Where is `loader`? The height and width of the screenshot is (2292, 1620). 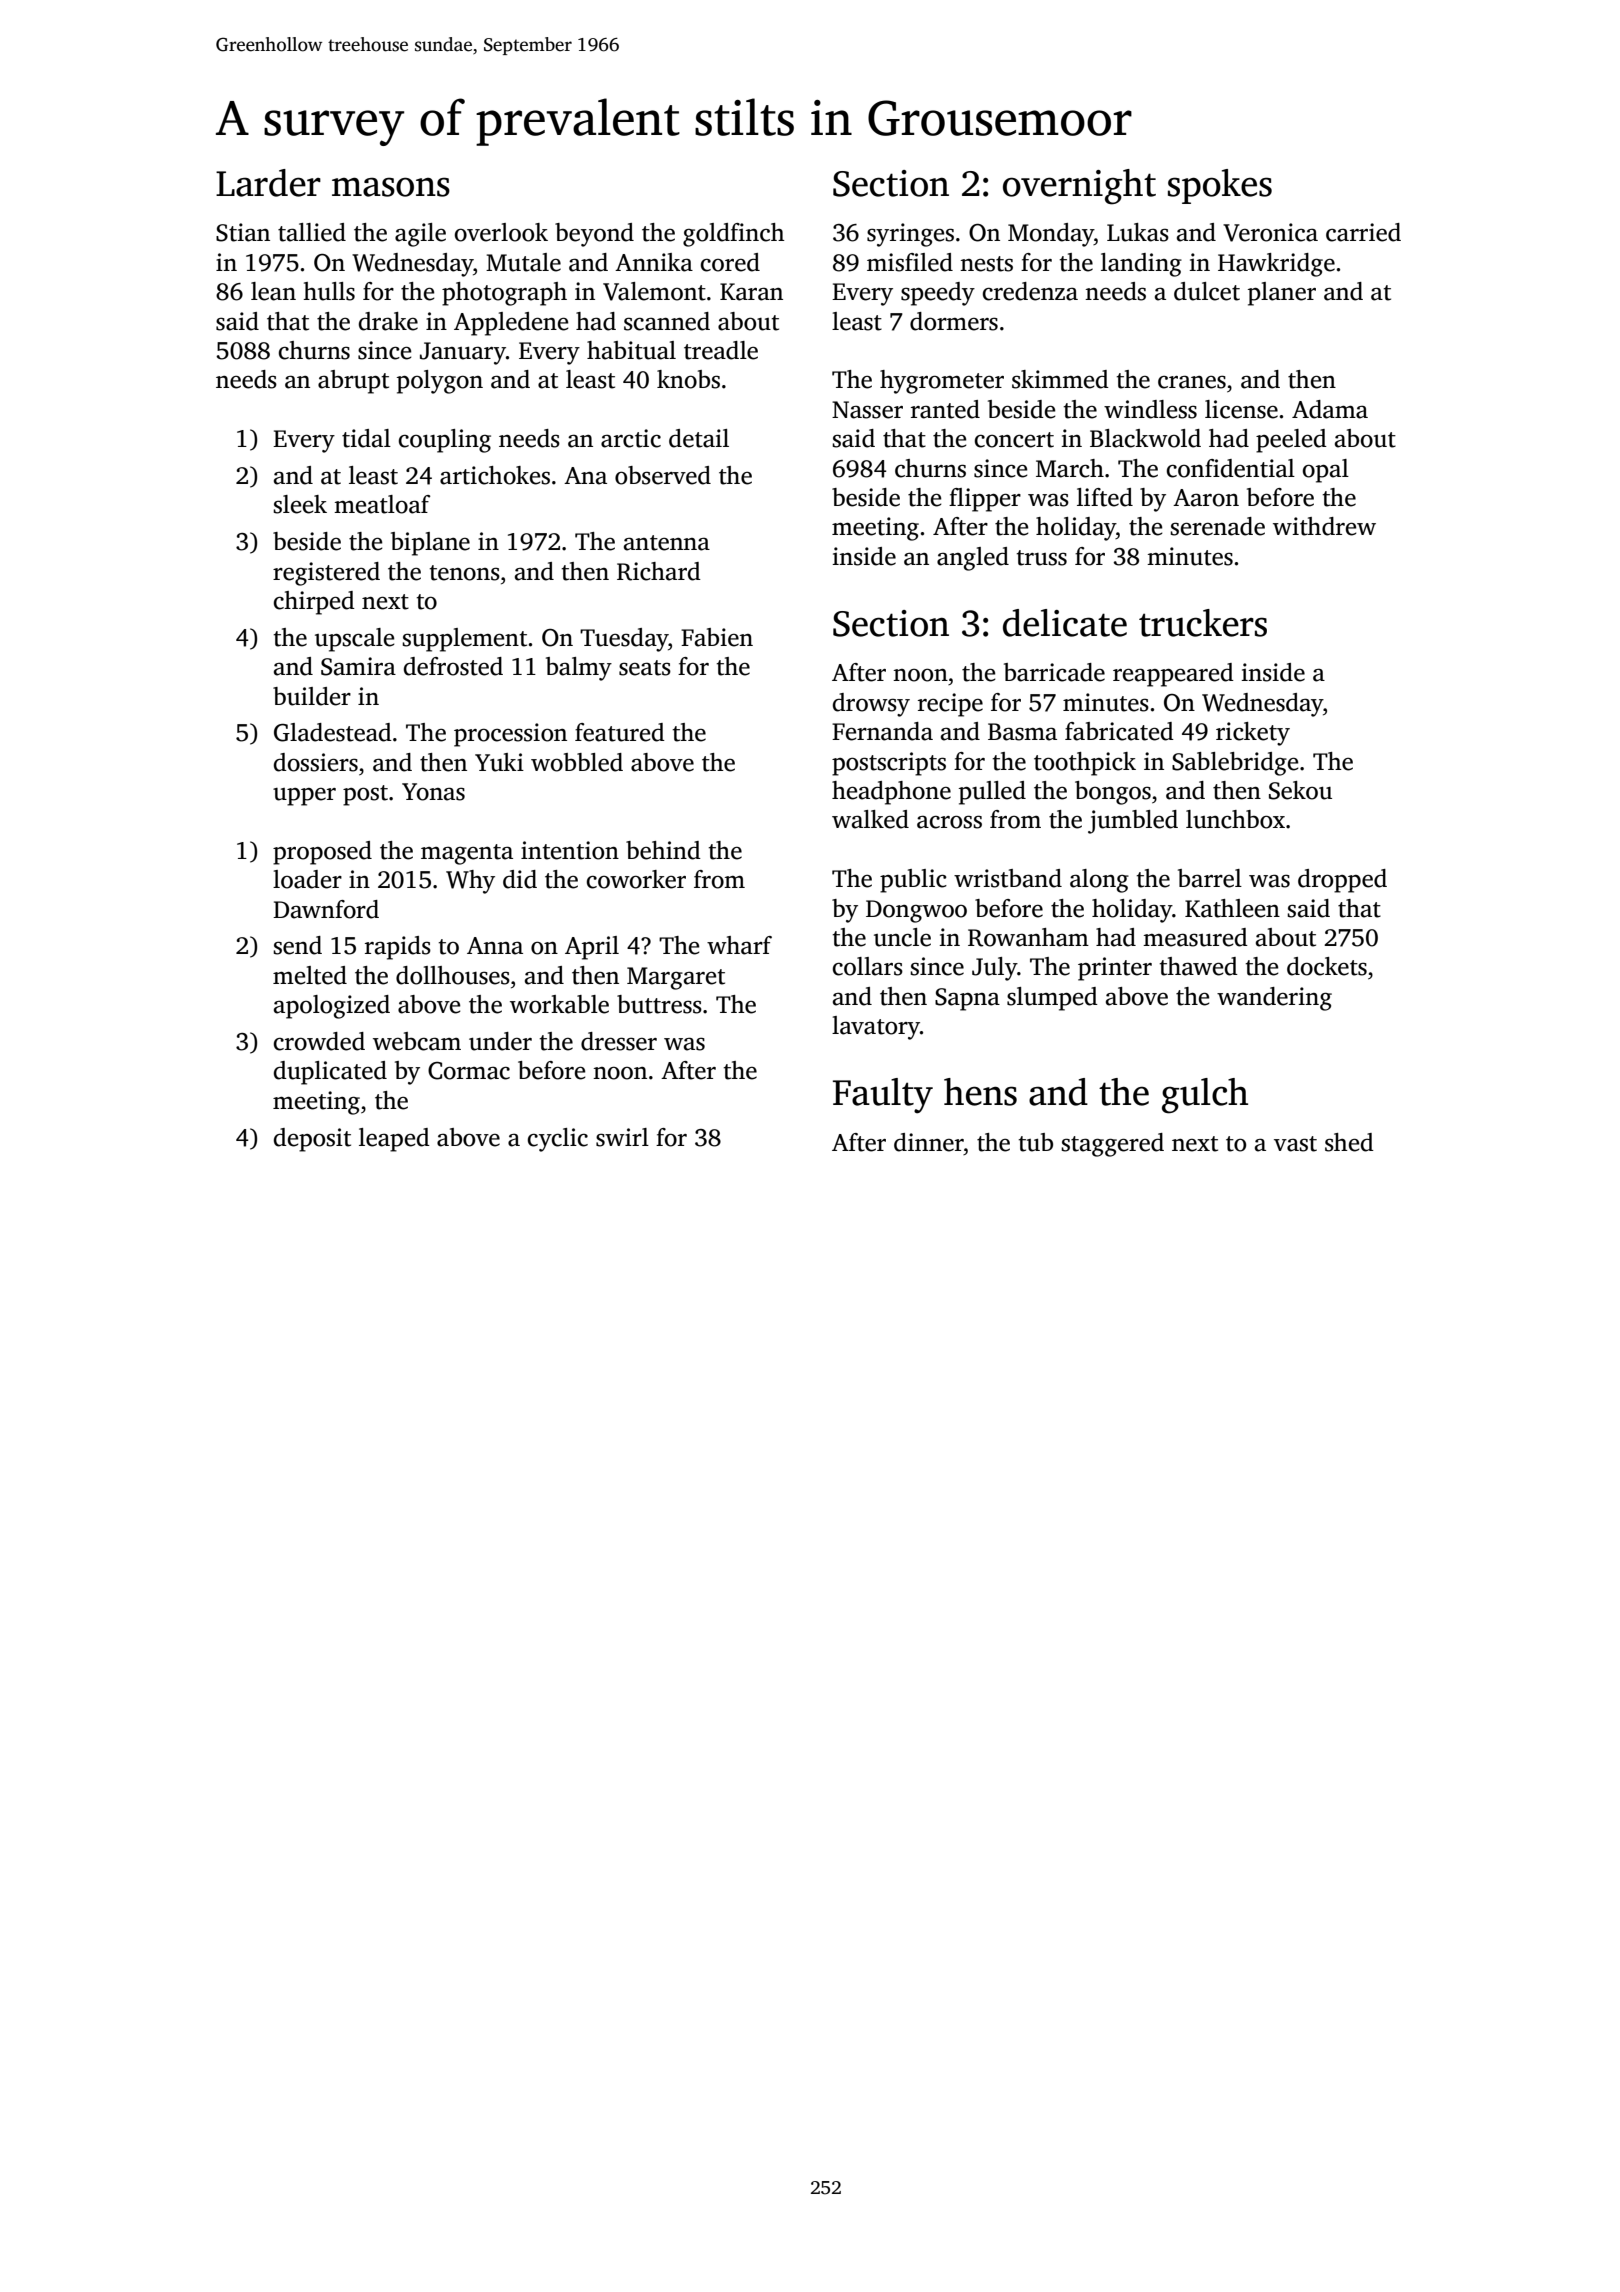
loader is located at coordinates (307, 879).
